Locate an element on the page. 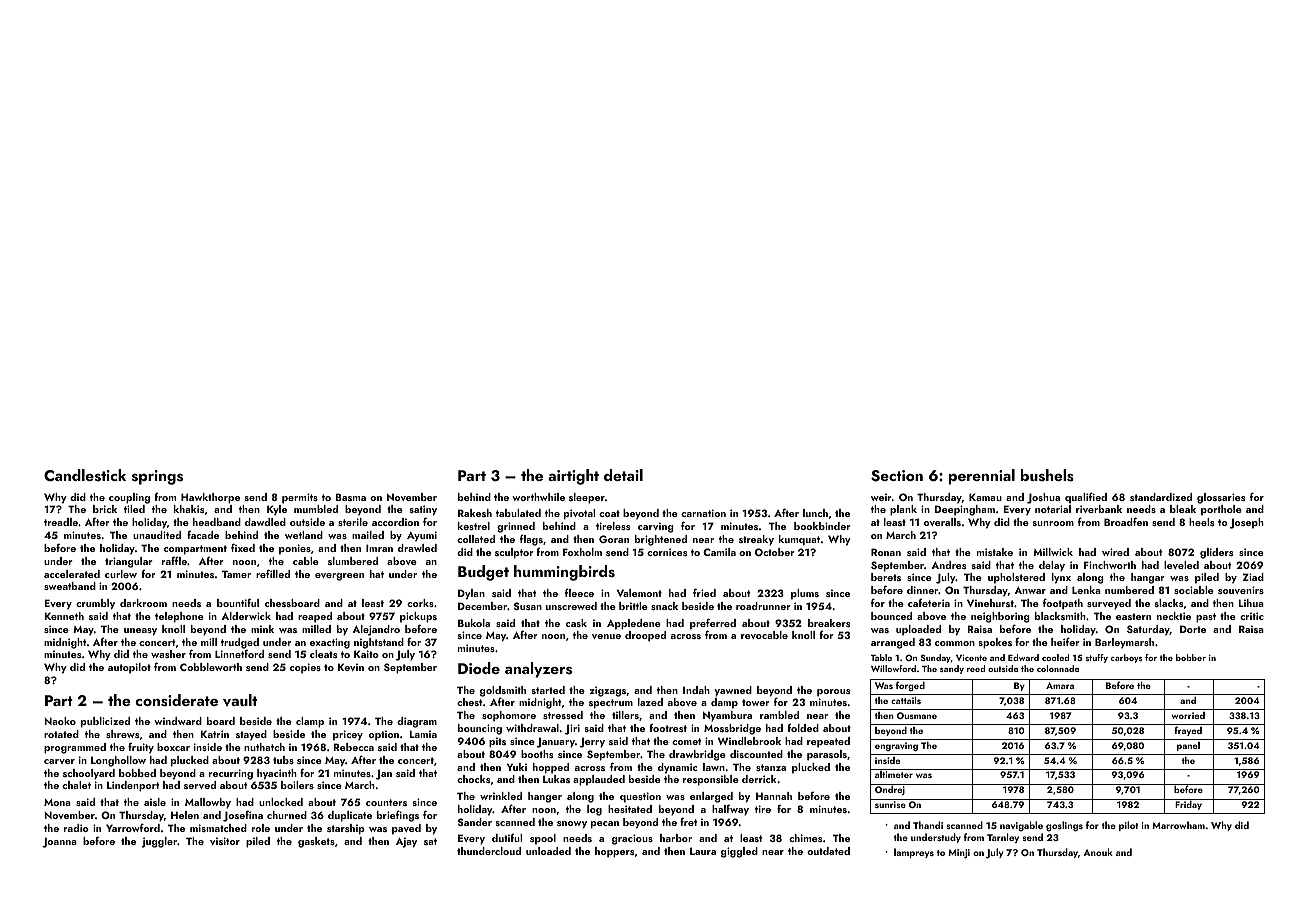  perennial is located at coordinates (982, 477).
